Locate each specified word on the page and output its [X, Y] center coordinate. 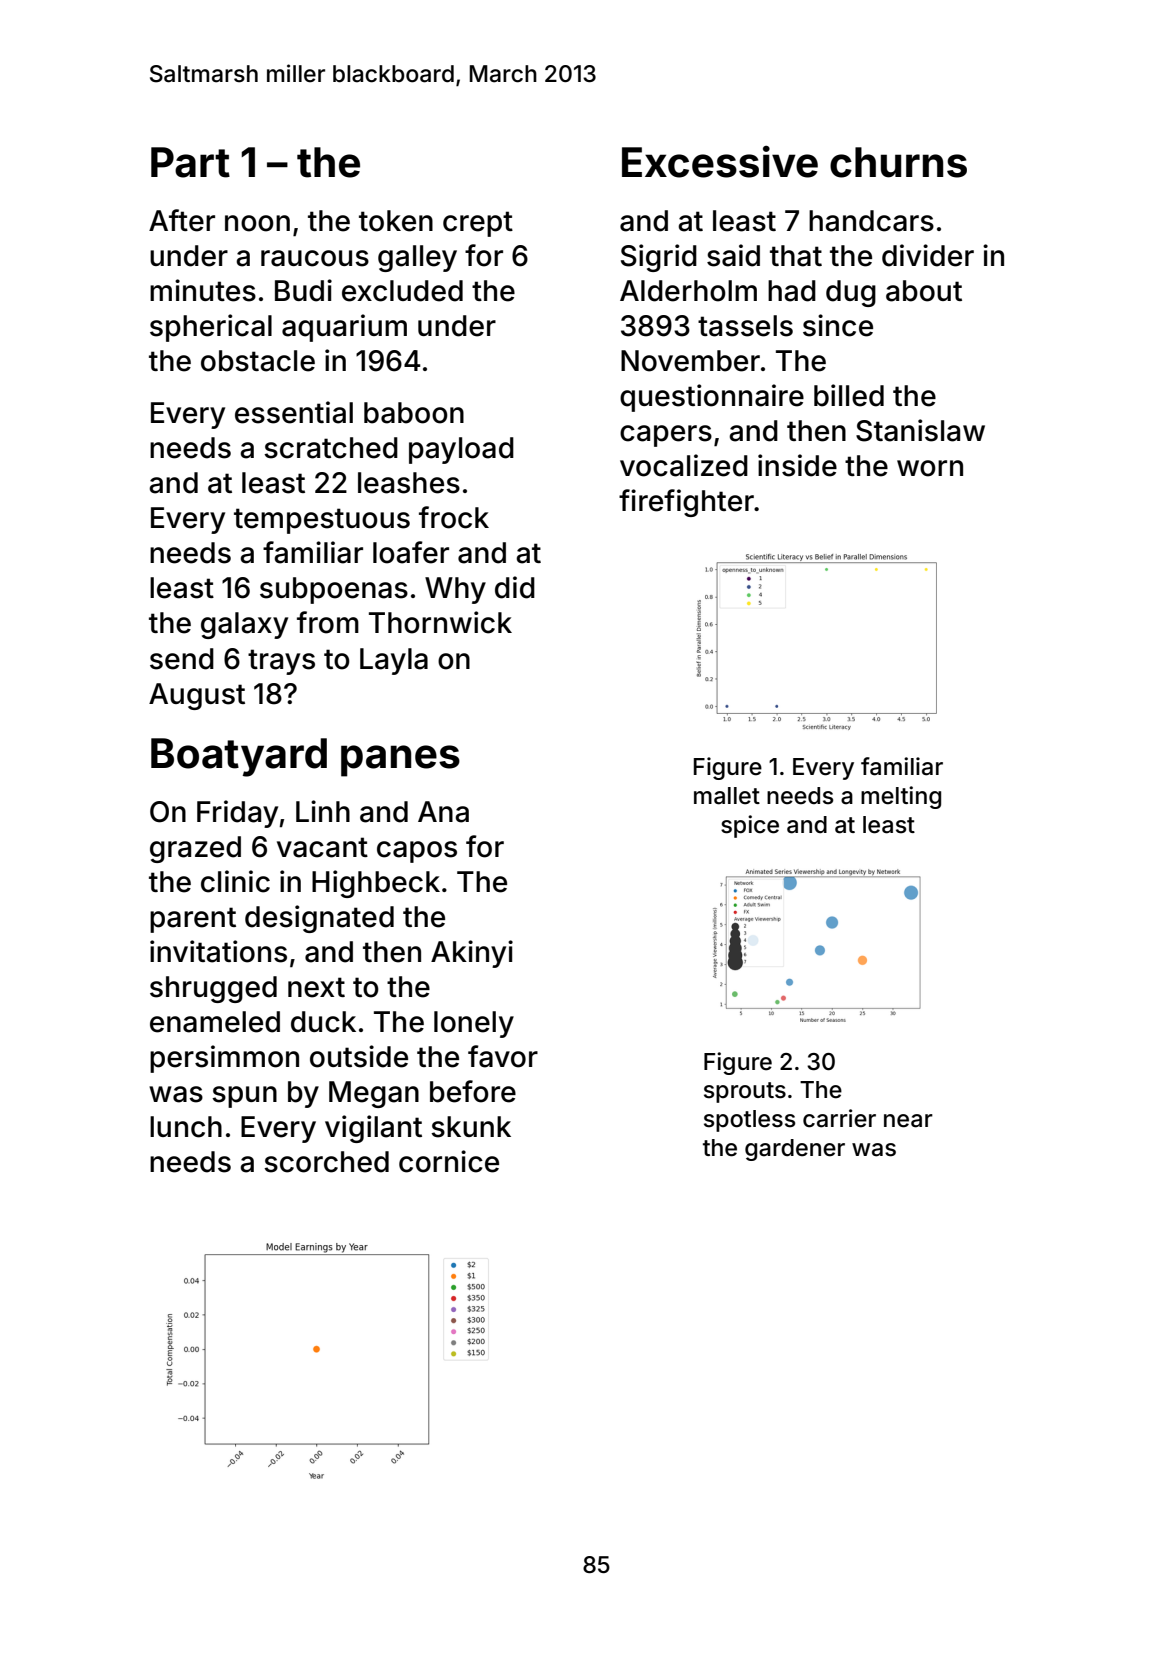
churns [898, 162]
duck [323, 1022]
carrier [839, 1118]
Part [190, 162]
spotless [749, 1121]
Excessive [720, 162]
